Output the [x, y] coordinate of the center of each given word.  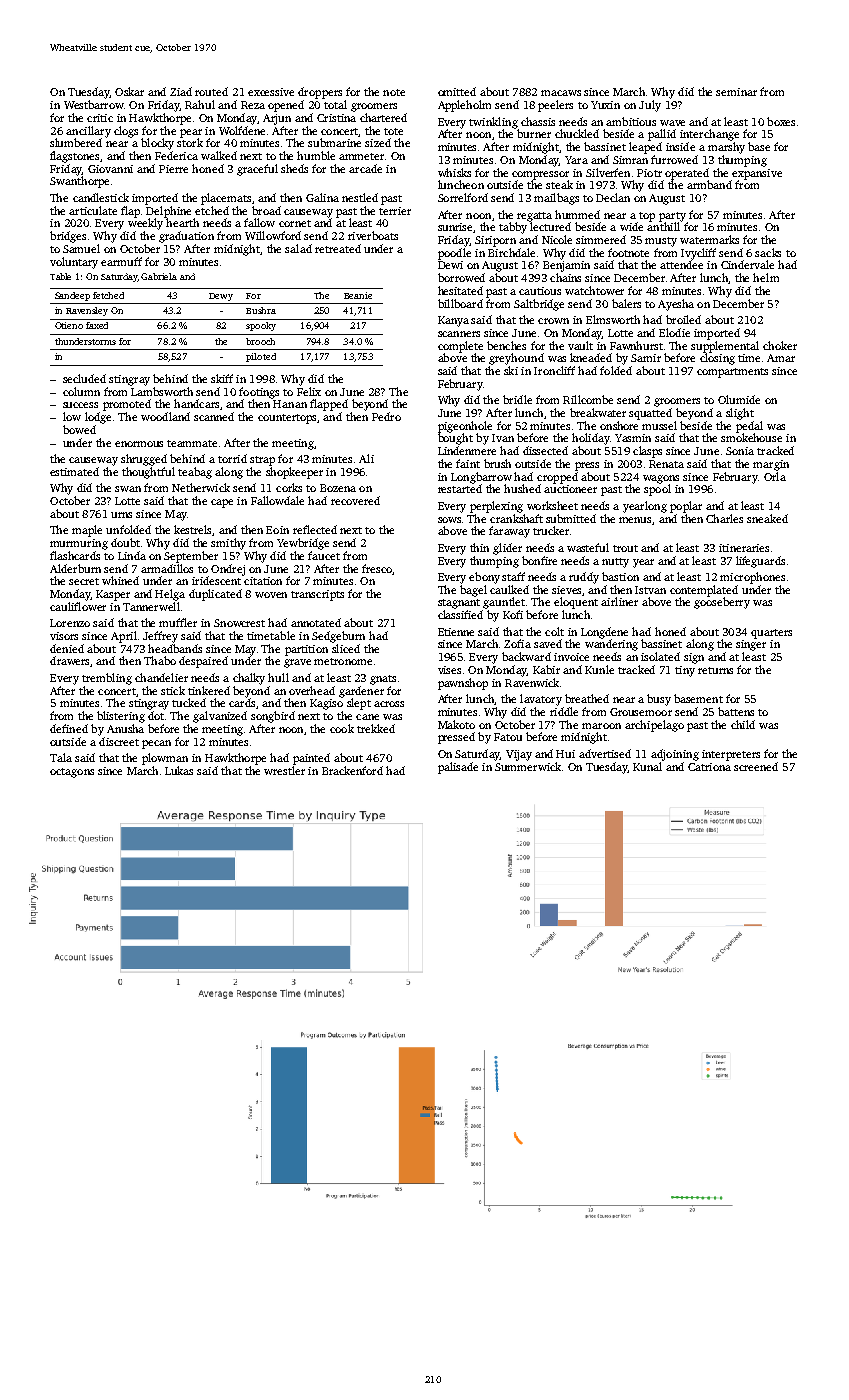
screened [756, 766]
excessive [271, 92]
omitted [457, 91]
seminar [736, 92]
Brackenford [352, 770]
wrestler [284, 770]
